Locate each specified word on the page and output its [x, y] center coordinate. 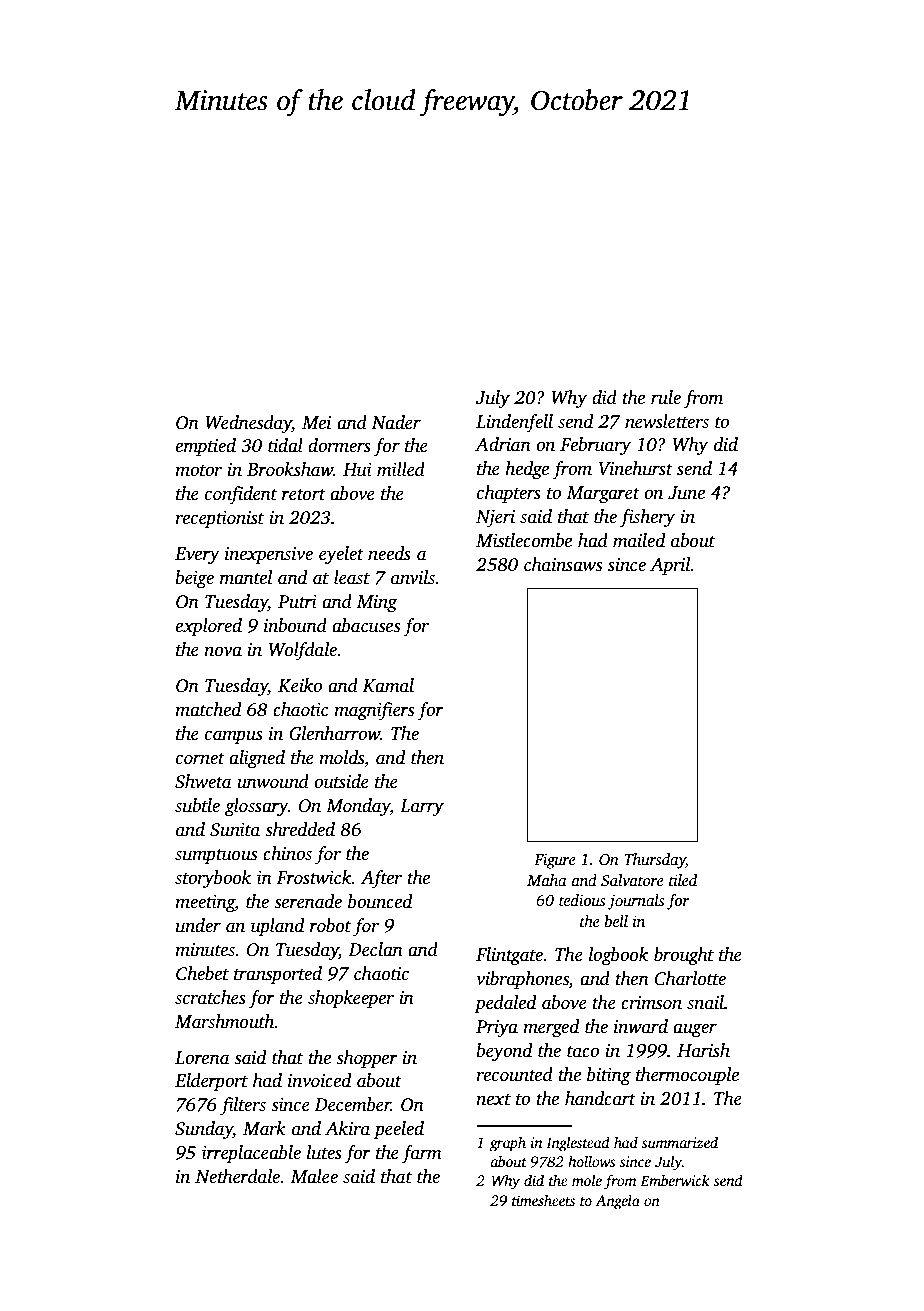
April [670, 566]
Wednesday [248, 424]
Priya [497, 1028]
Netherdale [237, 1176]
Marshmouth [225, 1021]
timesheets [543, 1200]
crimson [651, 1003]
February [595, 446]
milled [401, 469]
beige [195, 579]
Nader [396, 422]
